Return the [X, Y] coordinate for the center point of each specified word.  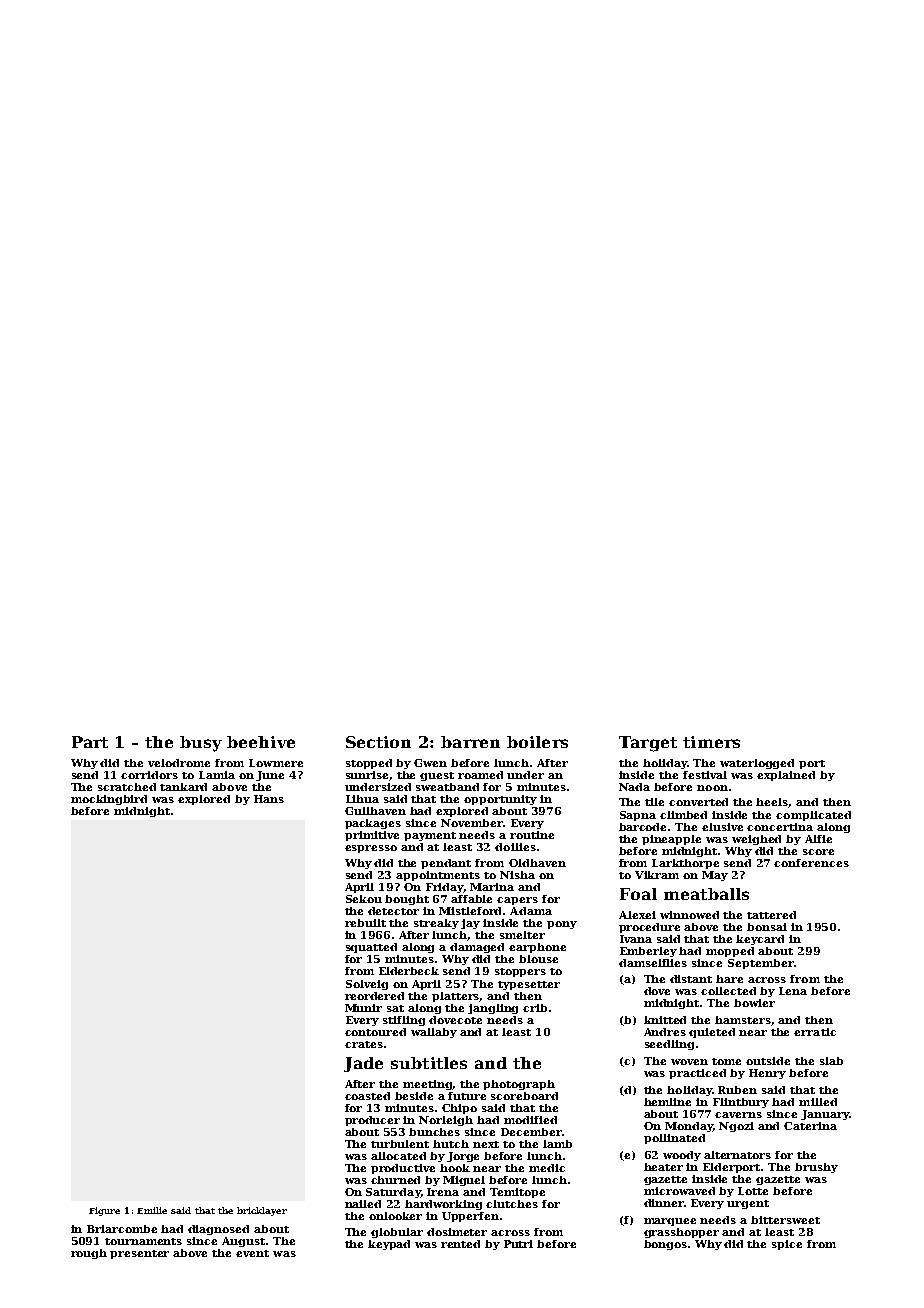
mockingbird [109, 800]
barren [470, 742]
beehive [261, 742]
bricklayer [262, 1211]
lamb [557, 1144]
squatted [371, 948]
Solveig [367, 985]
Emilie [152, 1210]
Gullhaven [375, 811]
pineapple [671, 840]
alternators [737, 1155]
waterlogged [757, 764]
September [761, 964]
